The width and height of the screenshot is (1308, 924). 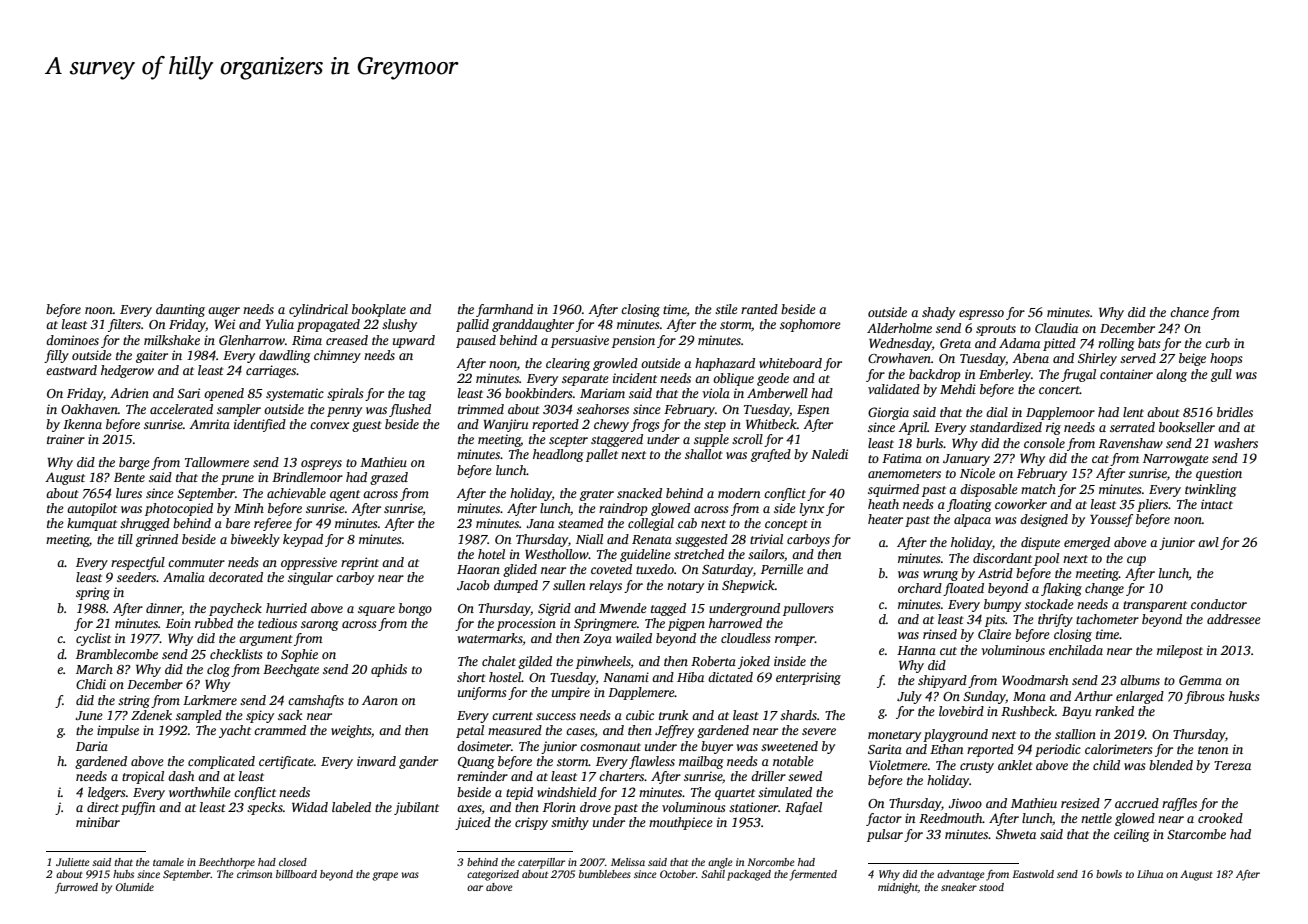 I want to click on chance, so click(x=1189, y=312).
